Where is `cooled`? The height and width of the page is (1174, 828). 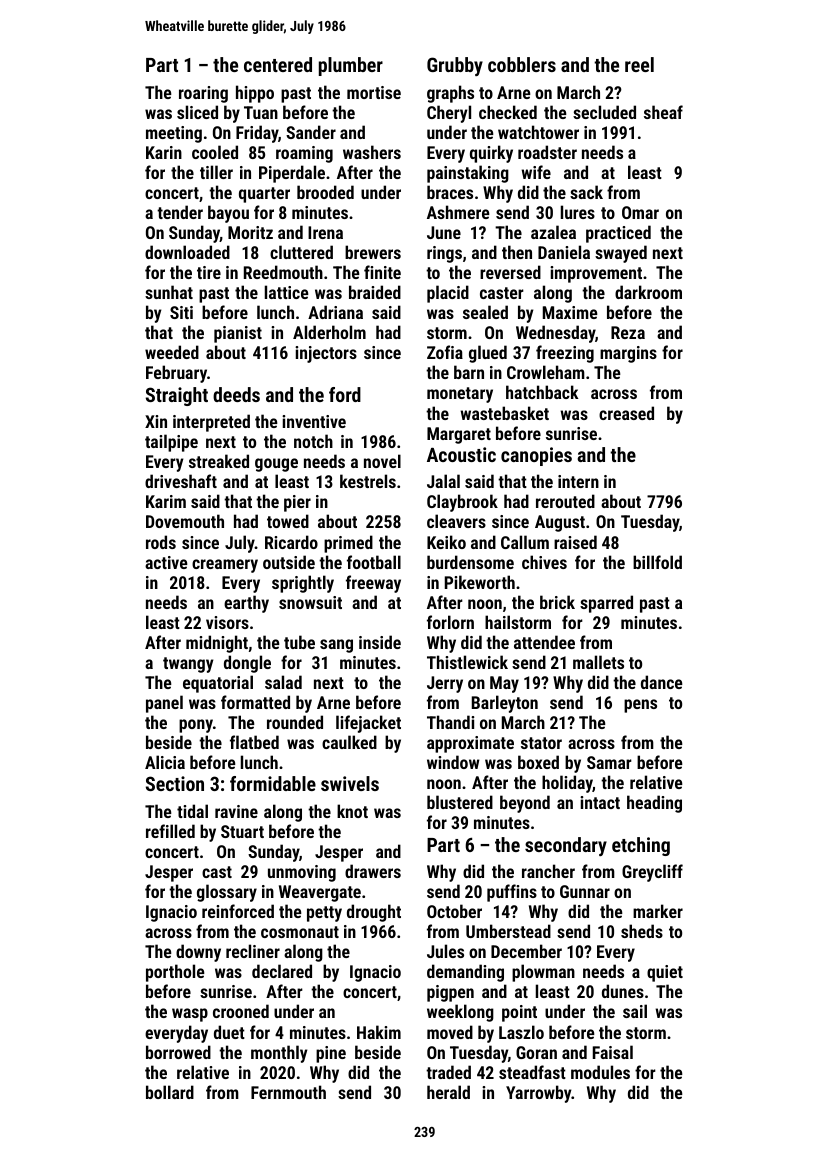
cooled is located at coordinates (215, 152).
